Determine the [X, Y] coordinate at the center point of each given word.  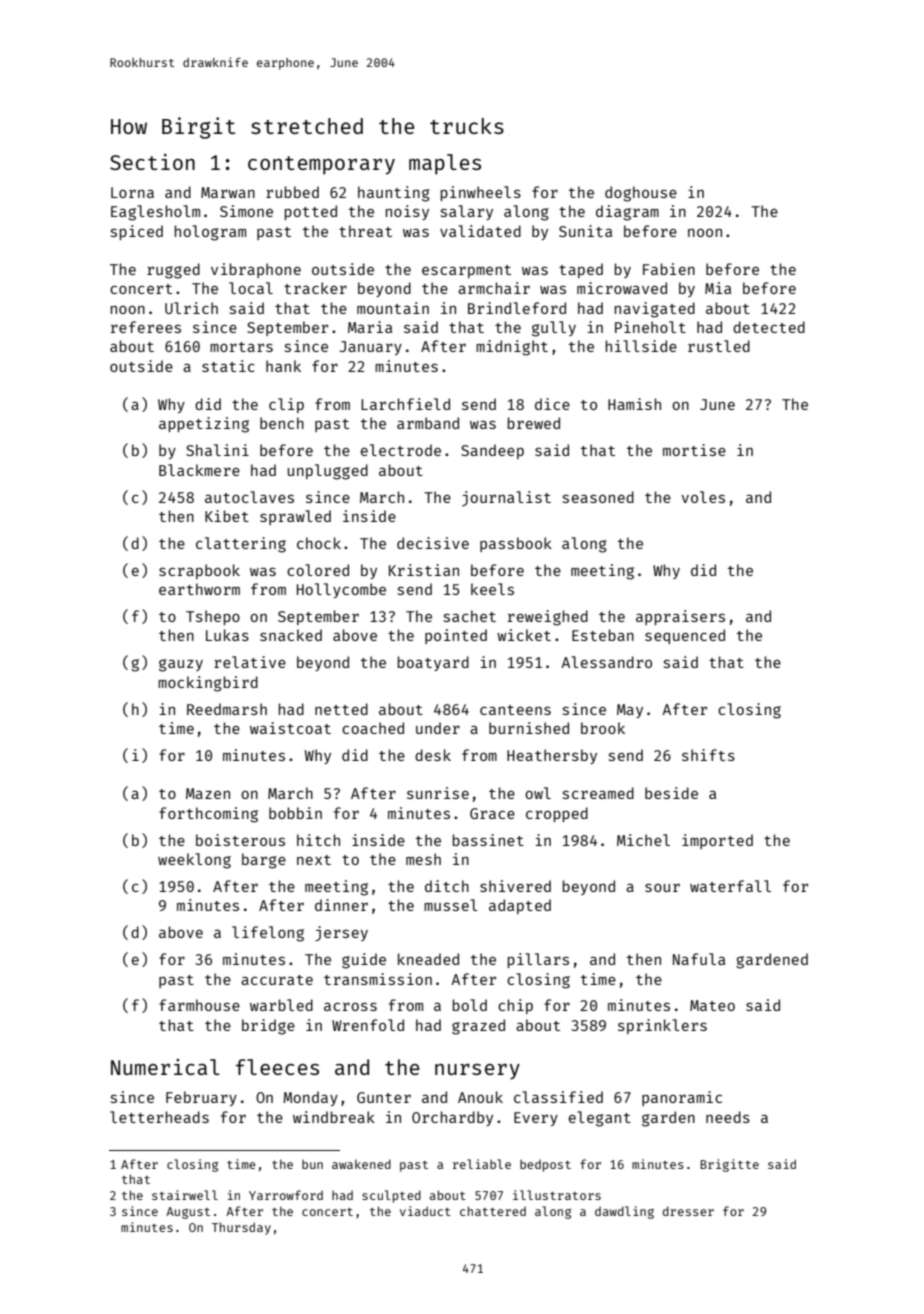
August [188, 1213]
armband [428, 423]
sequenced [685, 636]
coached [373, 728]
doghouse [641, 194]
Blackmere [199, 470]
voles [703, 497]
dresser [688, 1211]
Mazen [208, 793]
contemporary [321, 165]
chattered [493, 1211]
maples [445, 164]
